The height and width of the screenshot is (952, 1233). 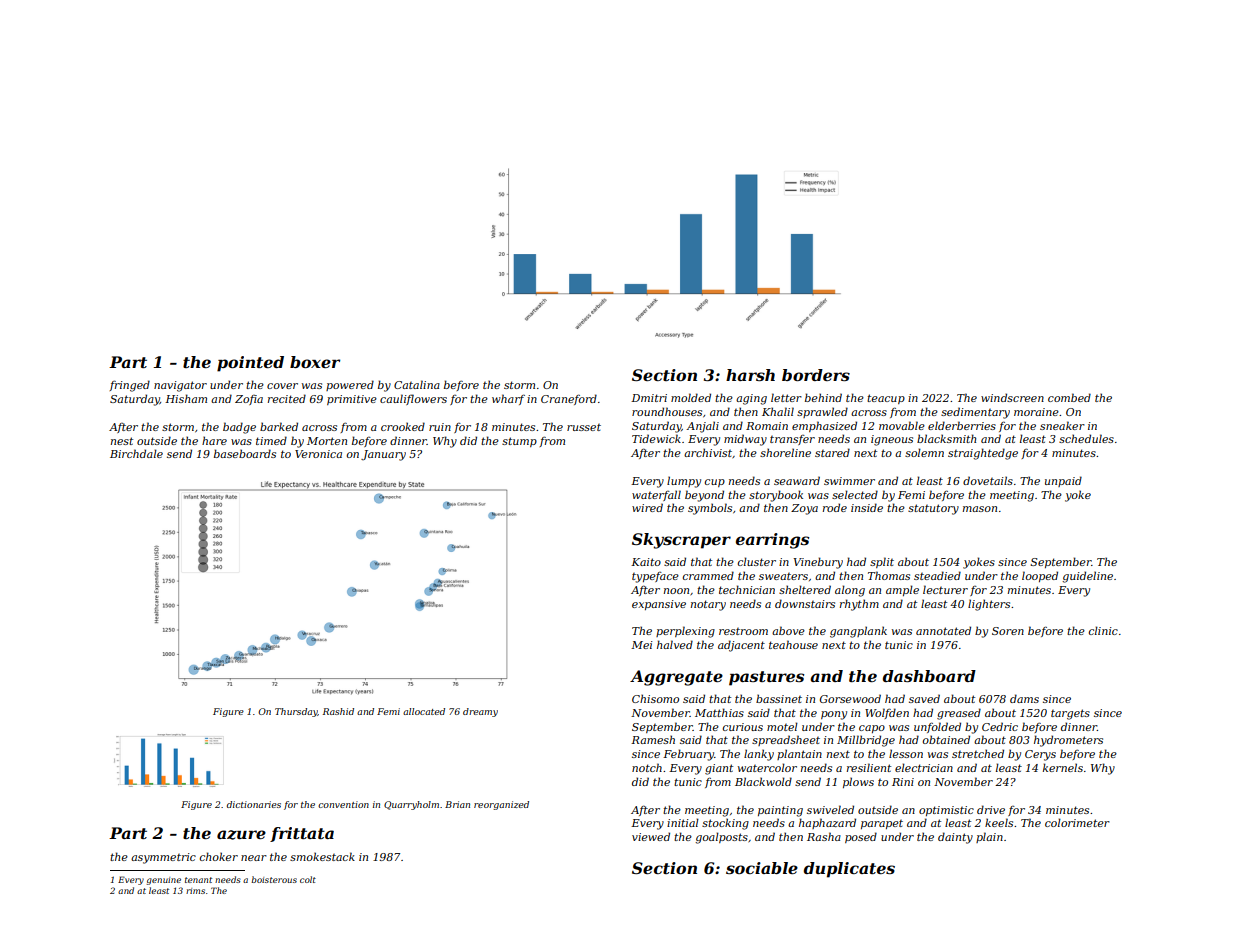 What do you see at coordinates (315, 362) in the screenshot?
I see `boxer` at bounding box center [315, 362].
